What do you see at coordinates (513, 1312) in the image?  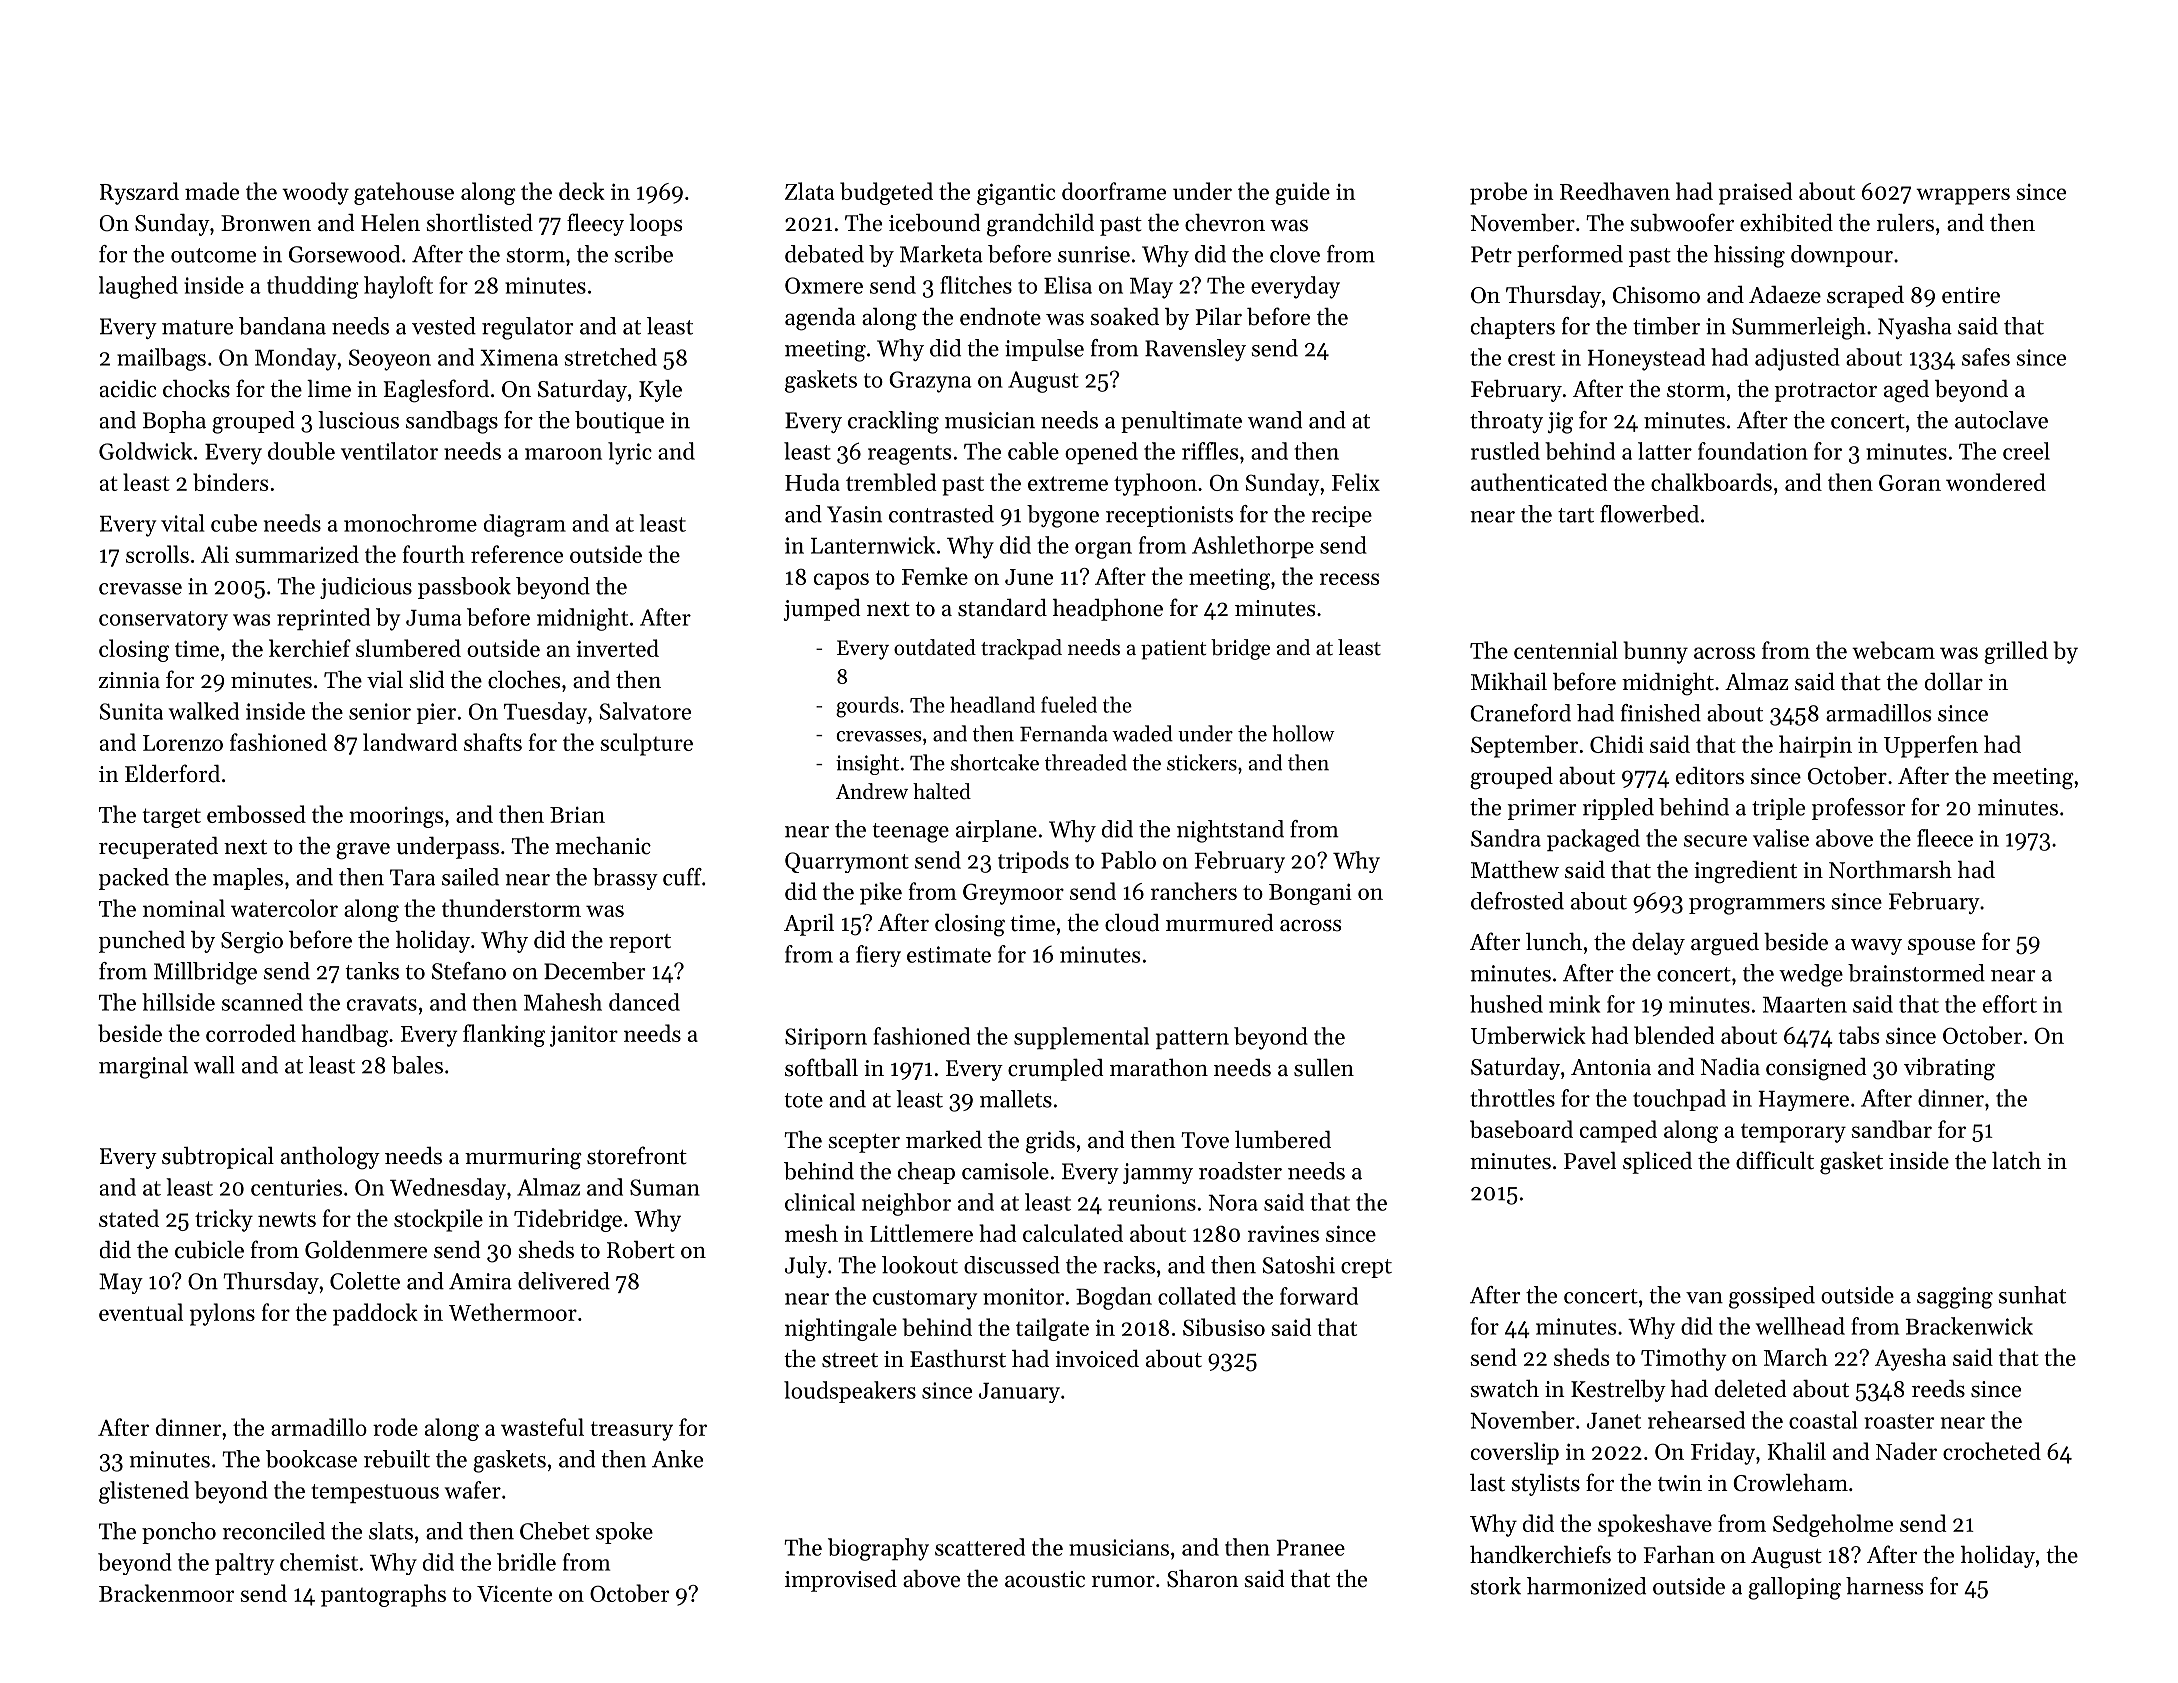 I see `Wethermoor` at bounding box center [513, 1312].
